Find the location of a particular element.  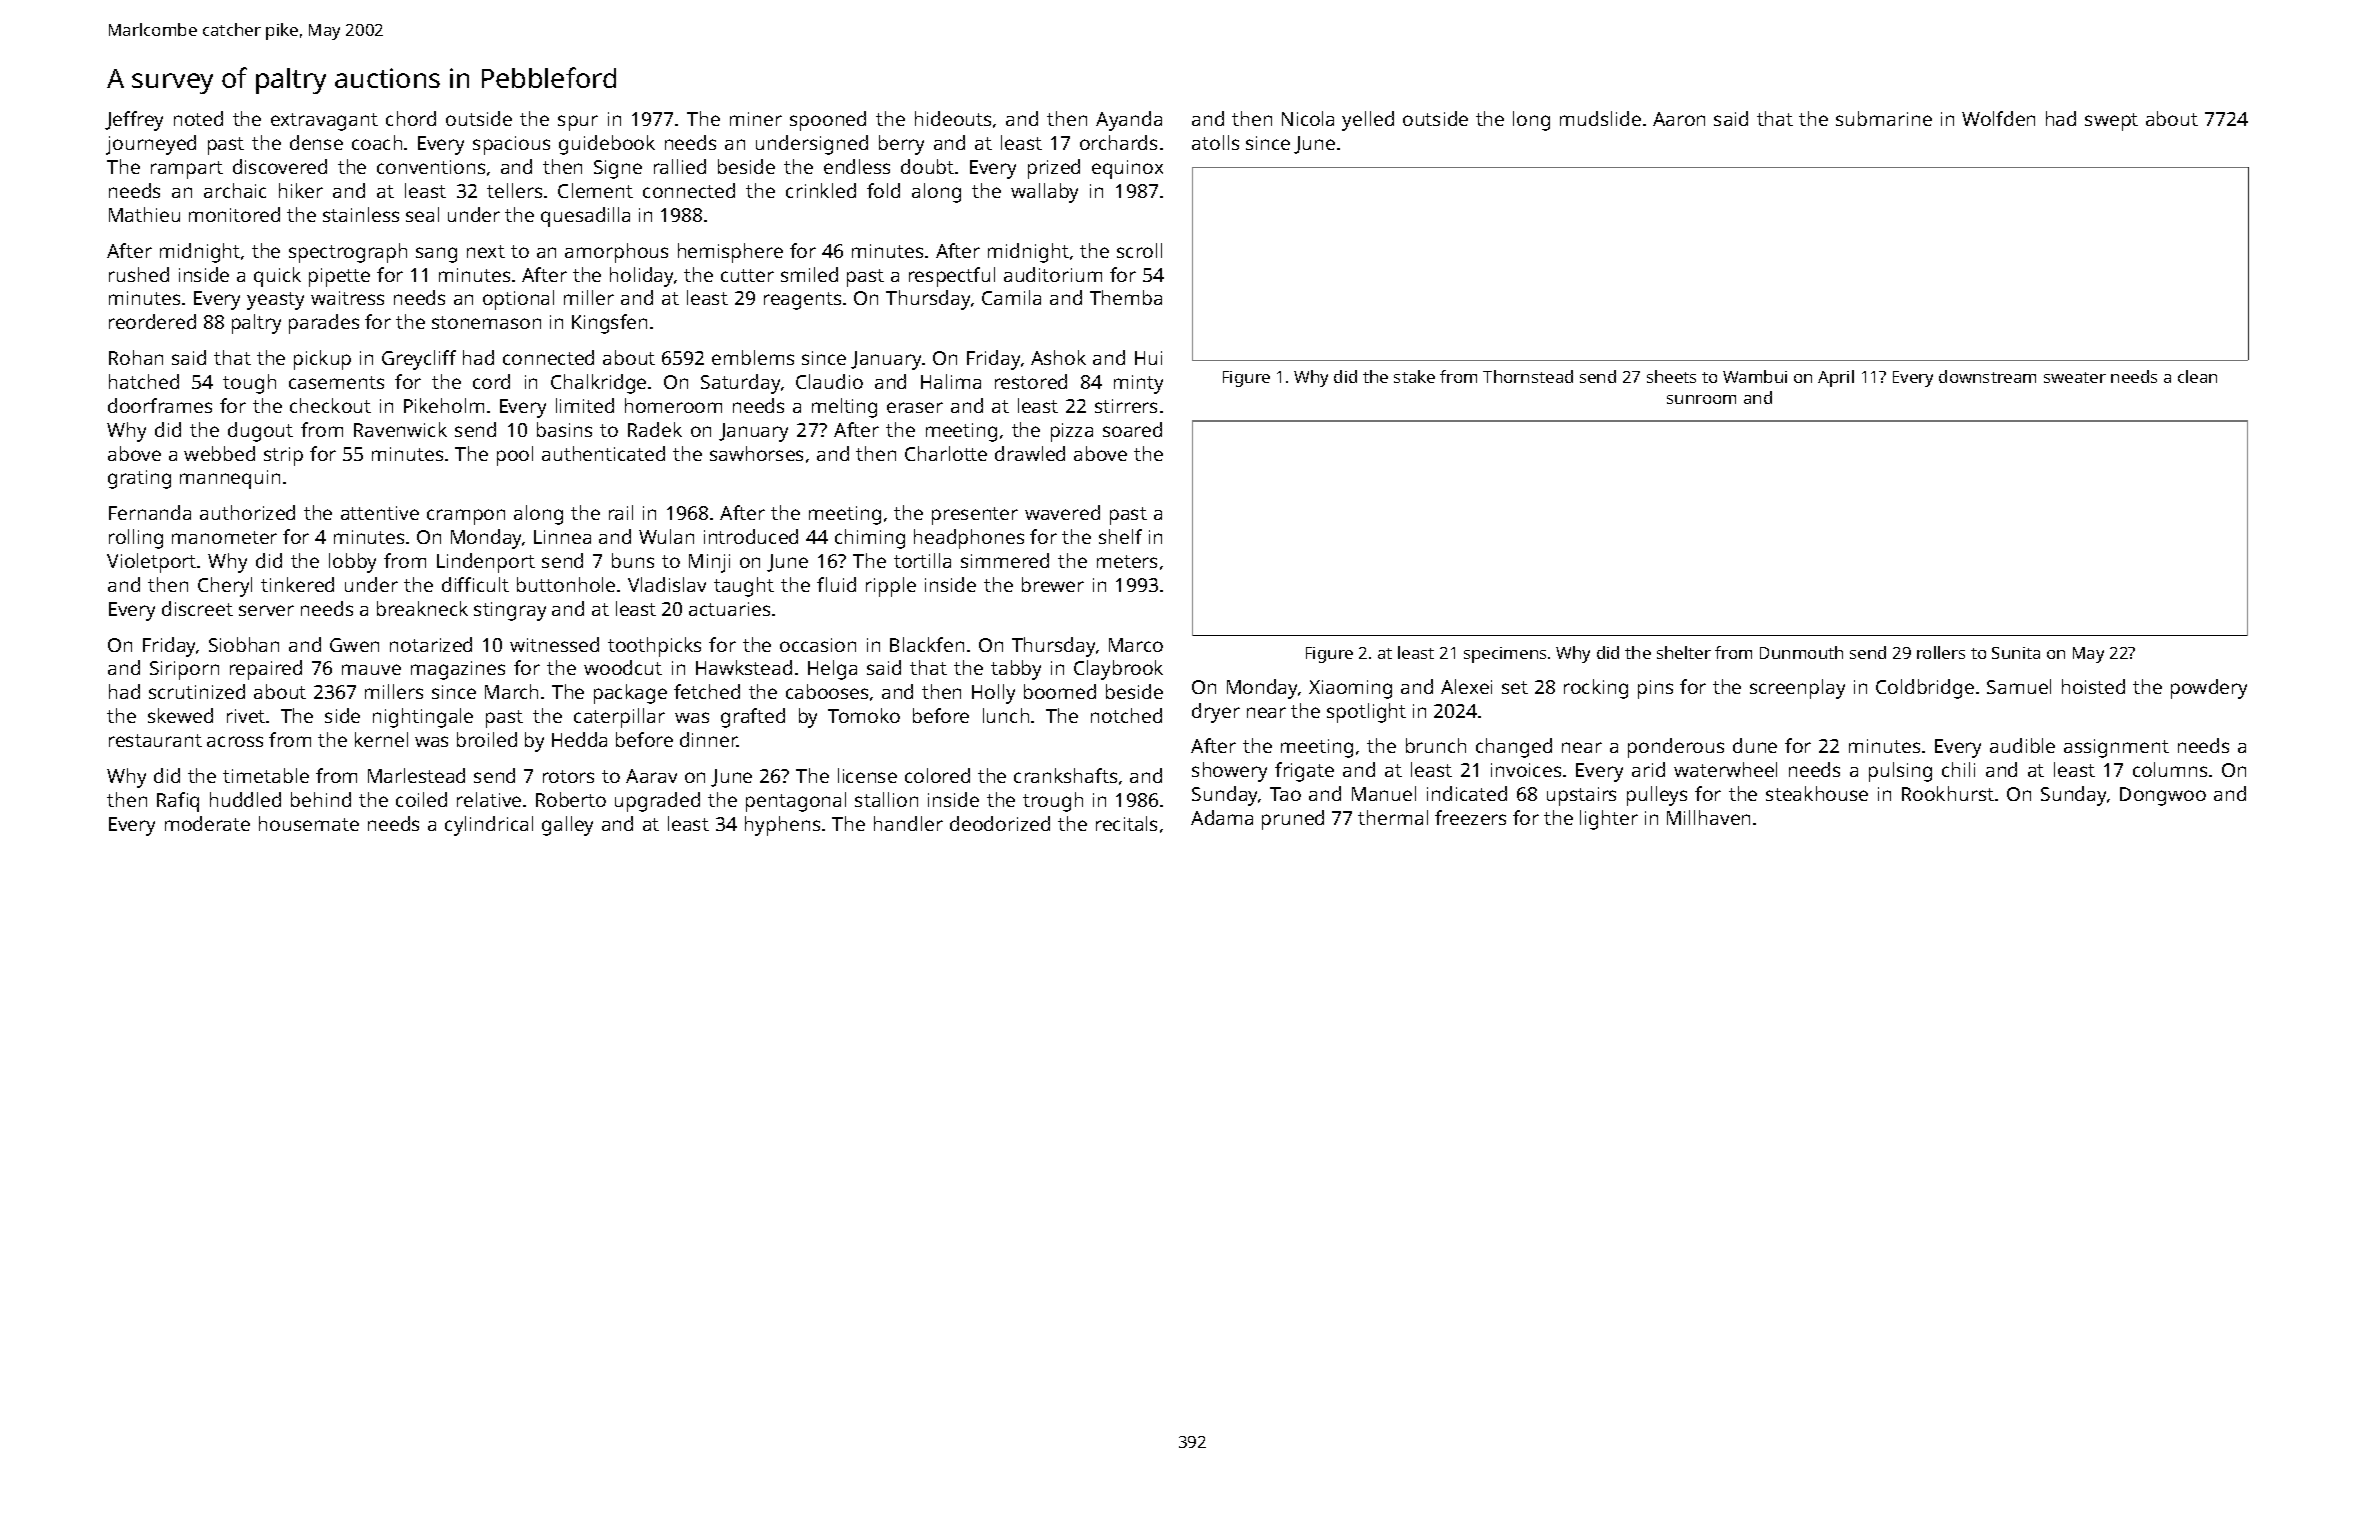

scroll is located at coordinates (1139, 250).
